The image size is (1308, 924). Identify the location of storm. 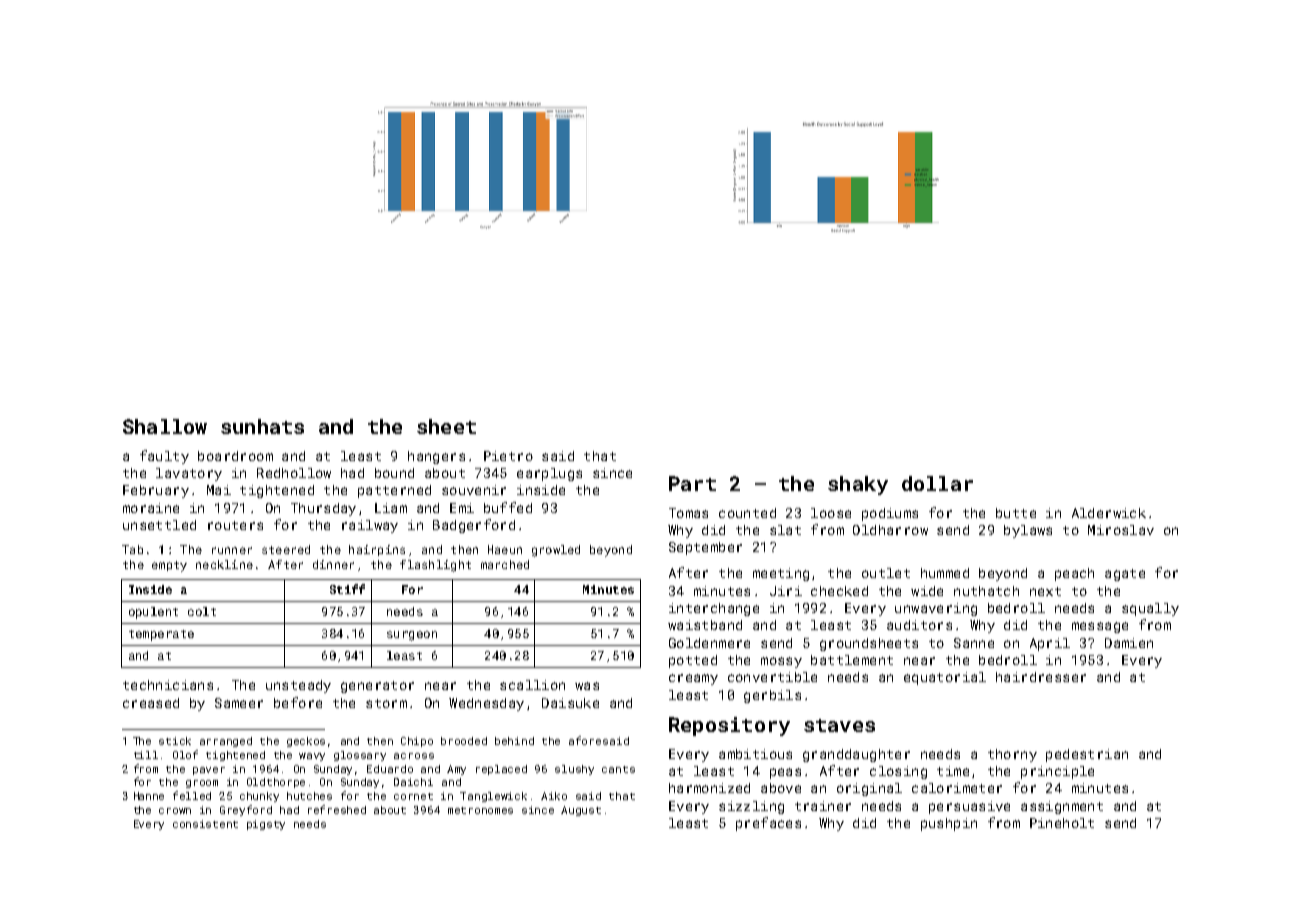
(386, 703).
